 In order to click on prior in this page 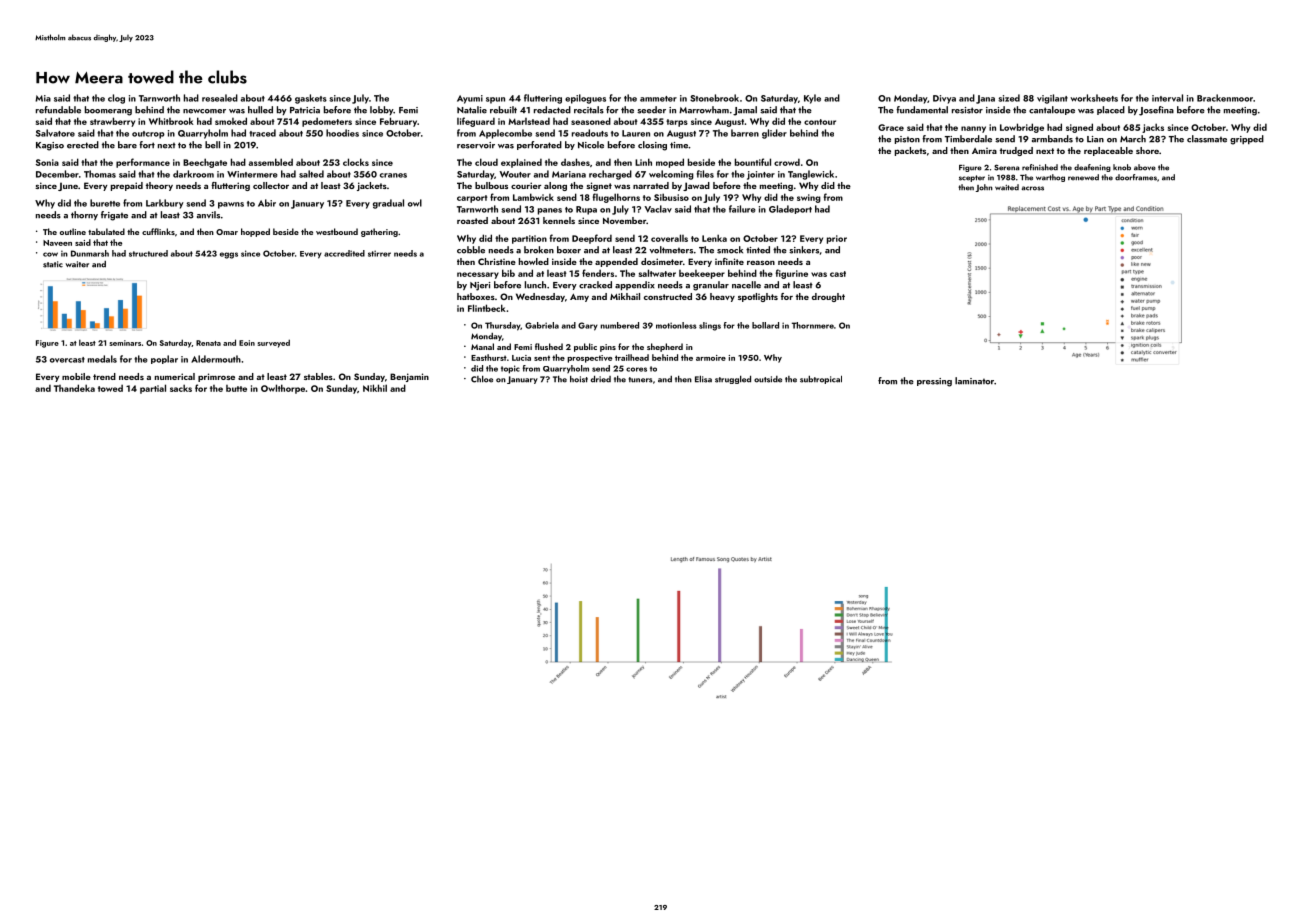, I will do `click(837, 239)`.
